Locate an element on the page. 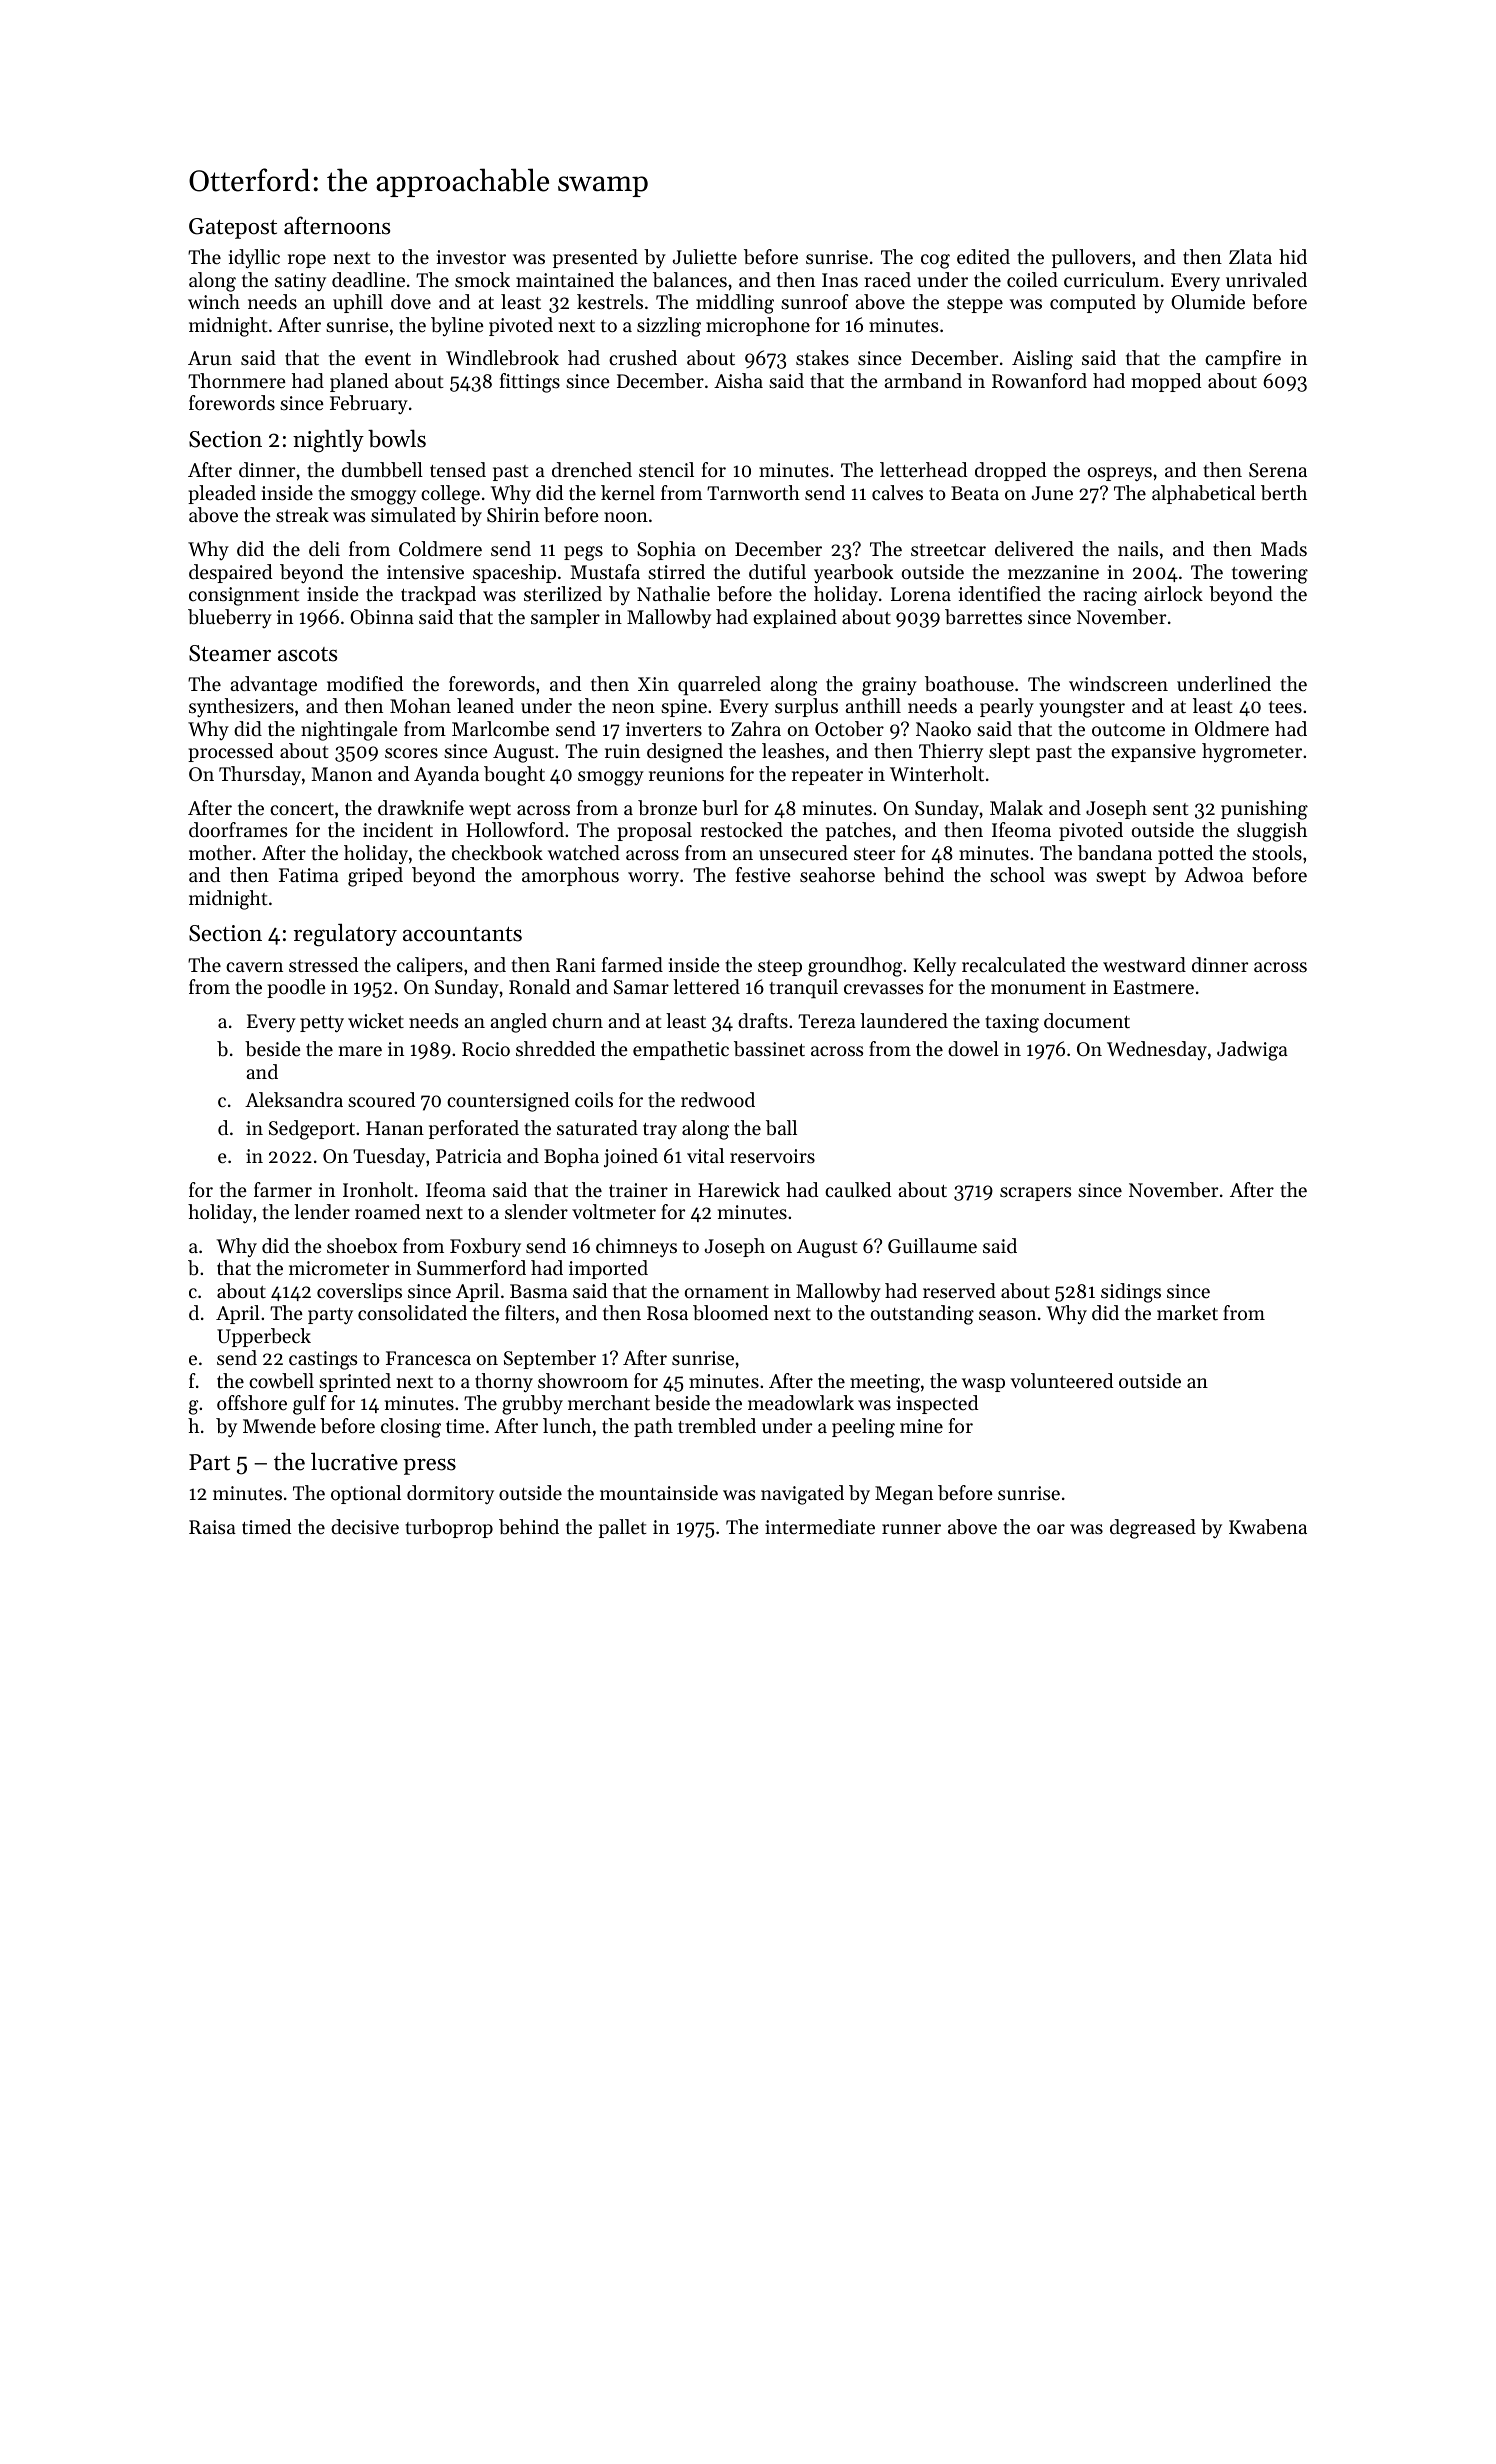 This page has width=1496, height=2464. ornament is located at coordinates (727, 1292).
